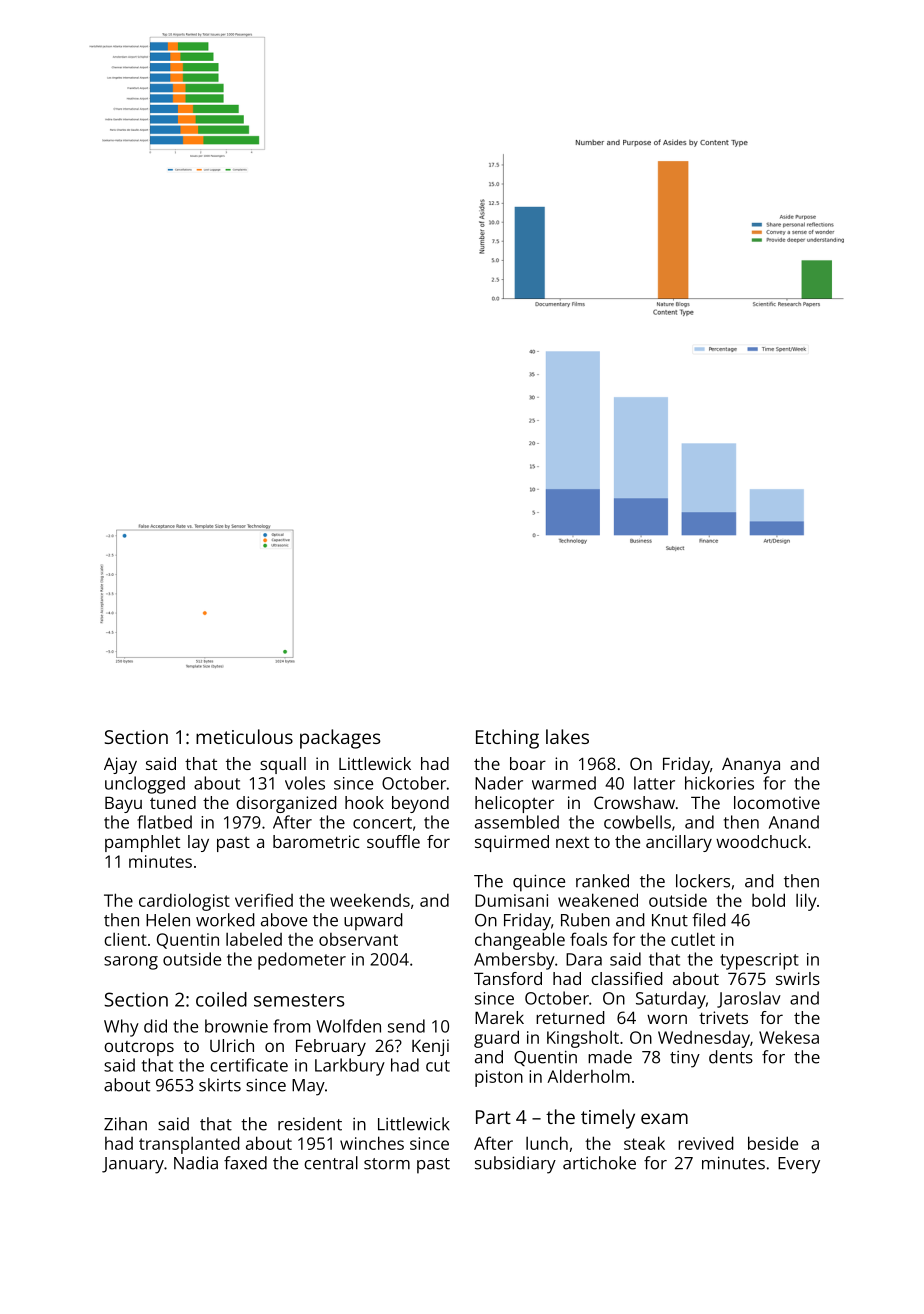 This screenshot has width=924, height=1314. I want to click on send, so click(406, 1026).
